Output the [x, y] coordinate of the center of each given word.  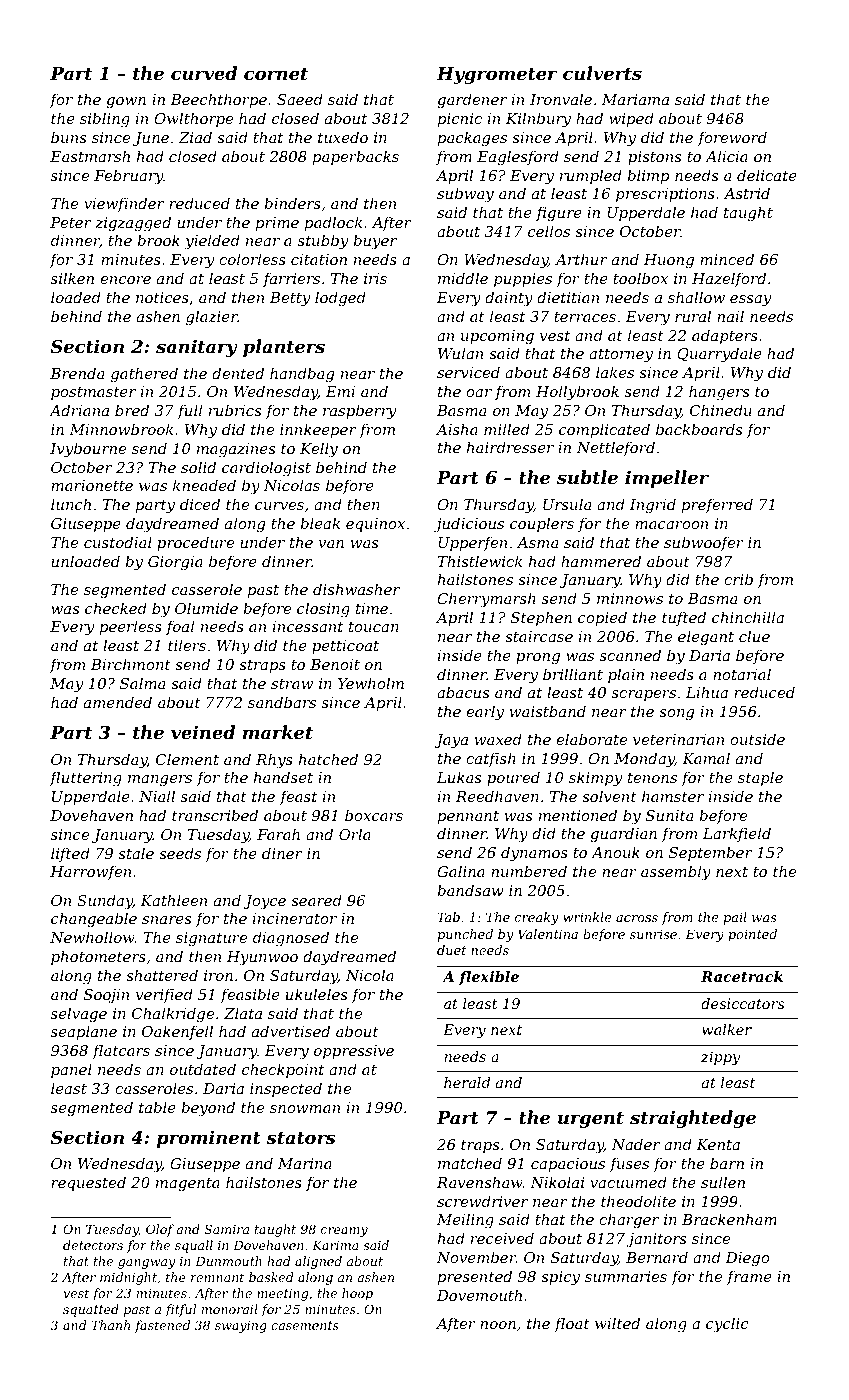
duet [452, 950]
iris [375, 278]
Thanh [110, 1325]
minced [727, 259]
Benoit [335, 664]
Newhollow [92, 937]
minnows [630, 598]
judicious [469, 525]
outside [757, 739]
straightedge [693, 1119]
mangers [160, 781]
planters [284, 348]
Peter [70, 222]
